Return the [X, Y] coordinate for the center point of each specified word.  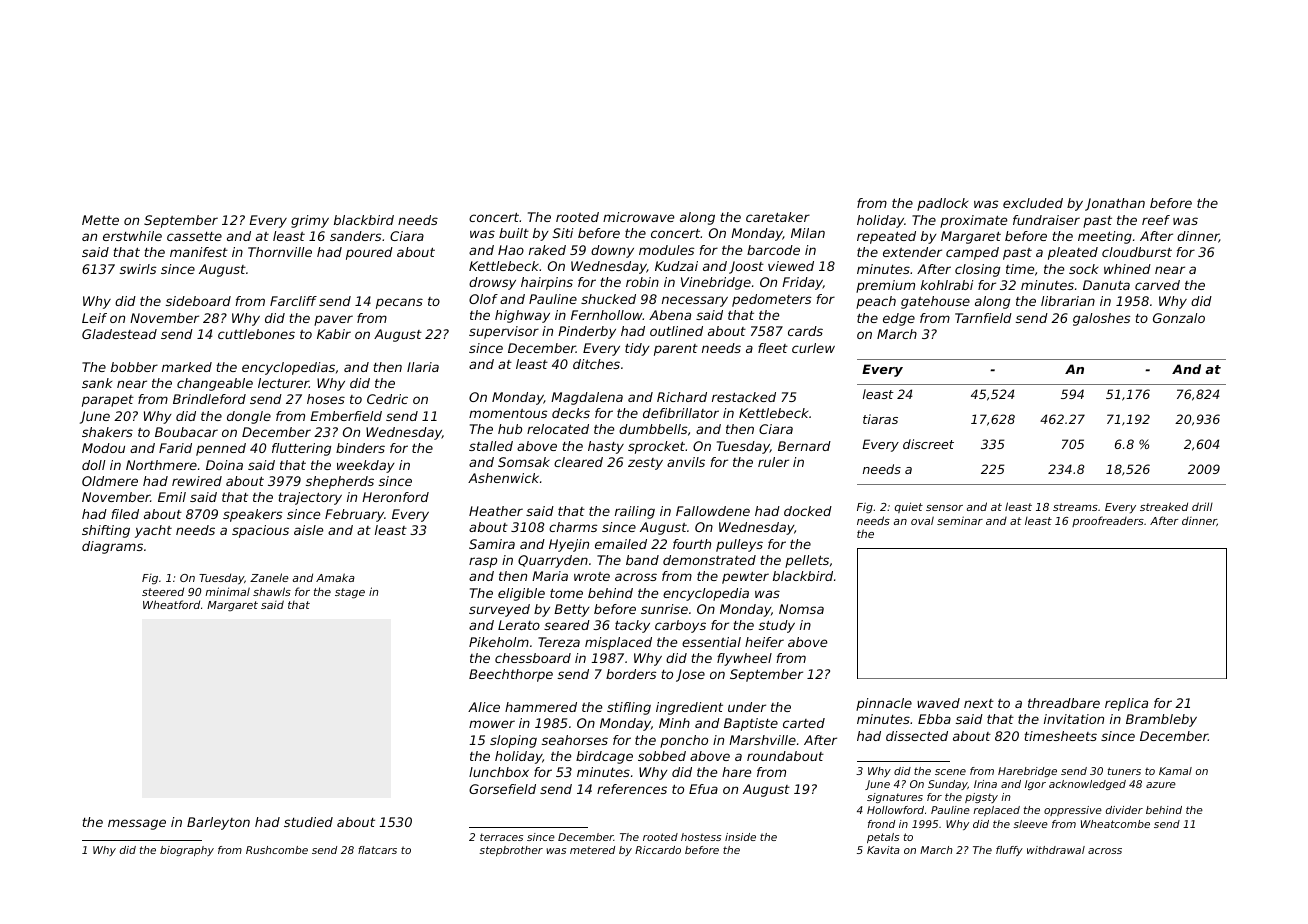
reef [1156, 220]
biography [187, 851]
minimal [227, 591]
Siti [563, 233]
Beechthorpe [511, 675]
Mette [100, 220]
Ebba [934, 719]
